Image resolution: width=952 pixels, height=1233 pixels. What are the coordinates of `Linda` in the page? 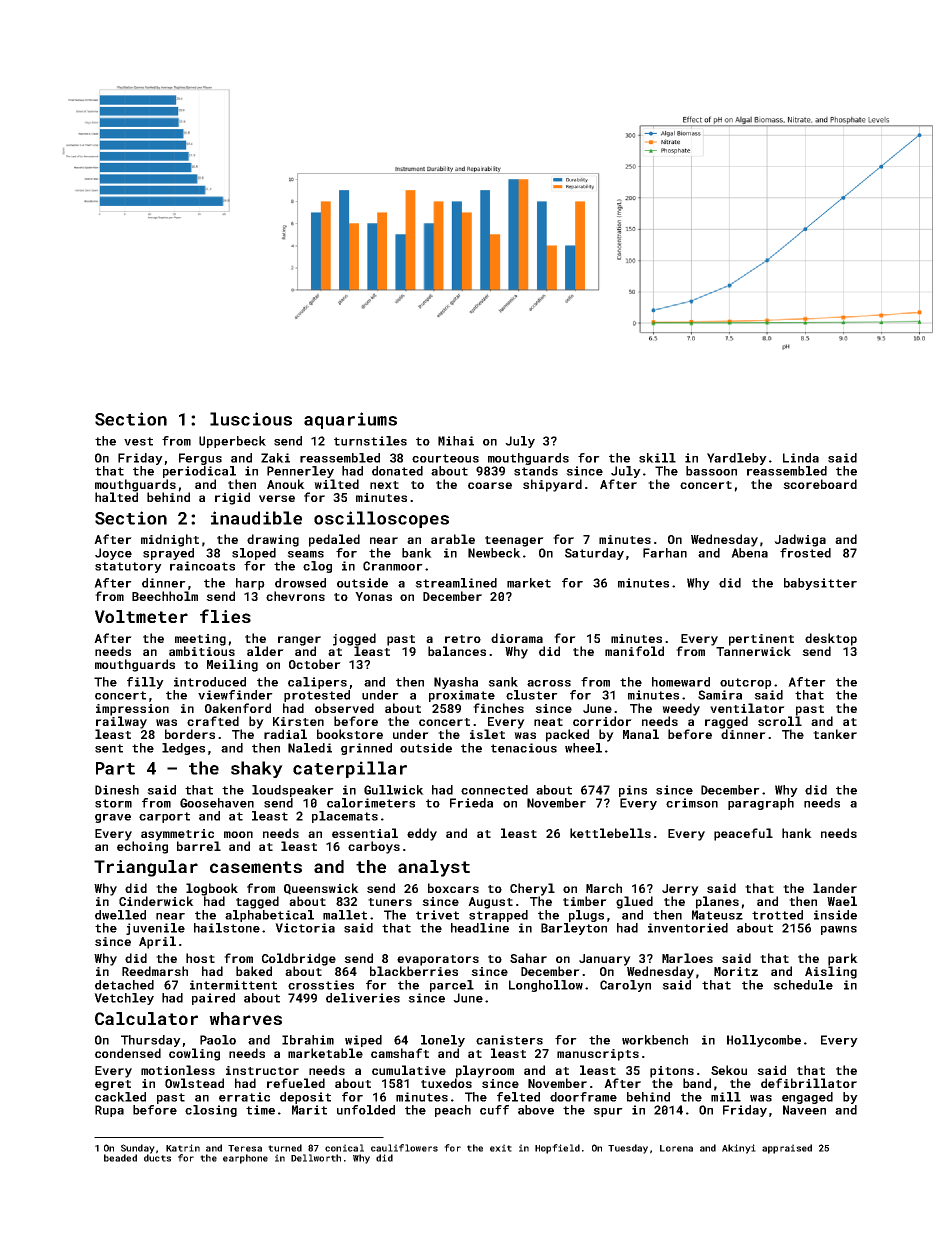 It's located at (801, 458).
